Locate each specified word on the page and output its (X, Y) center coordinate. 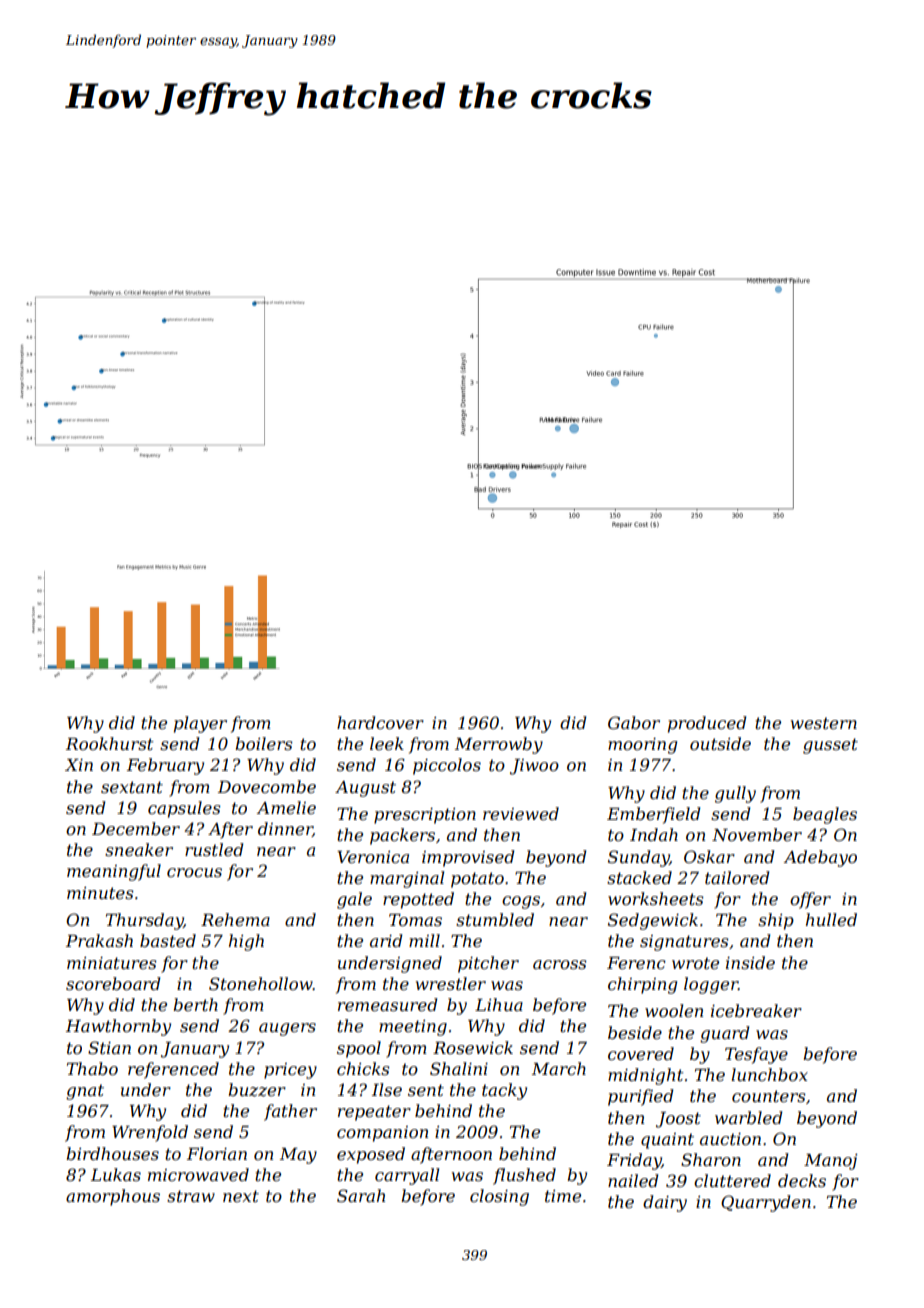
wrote (695, 963)
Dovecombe (267, 786)
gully (735, 794)
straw (191, 1196)
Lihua (499, 1004)
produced (707, 724)
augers (287, 1029)
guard (724, 1034)
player (200, 724)
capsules (184, 809)
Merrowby (499, 745)
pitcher (488, 964)
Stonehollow (261, 983)
